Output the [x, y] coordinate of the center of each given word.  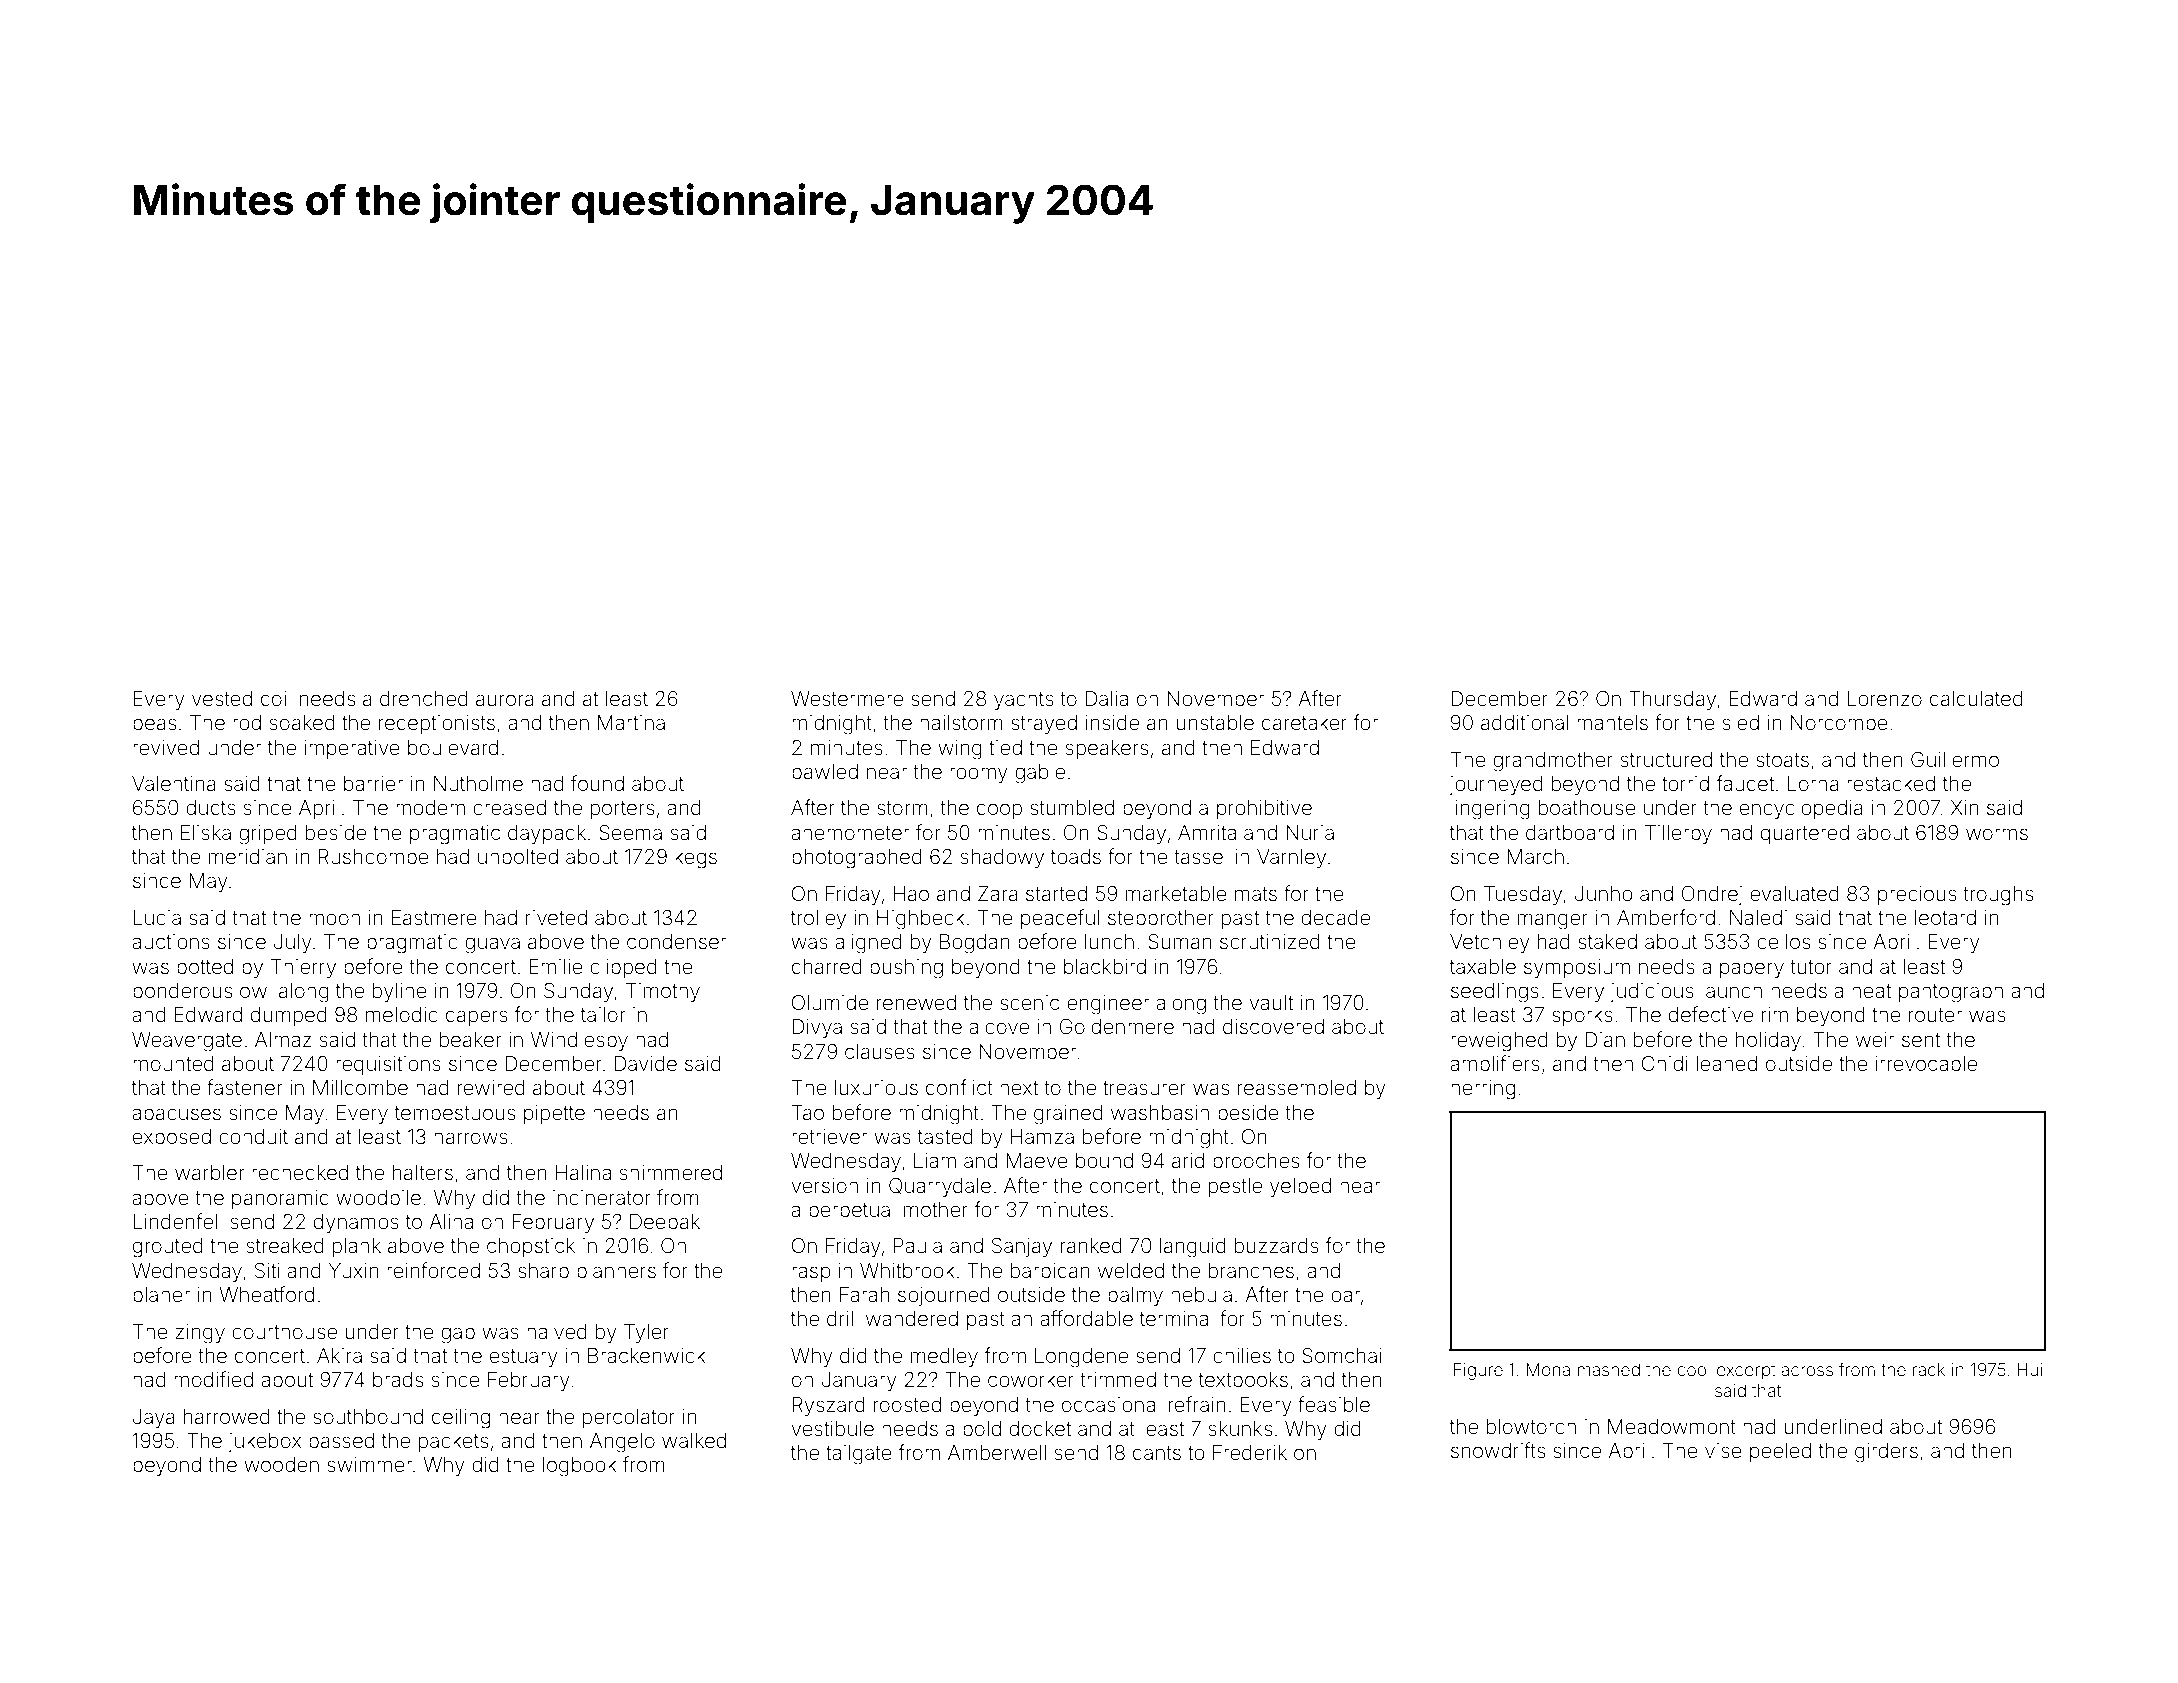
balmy [1135, 1297]
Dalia [1106, 698]
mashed [1609, 1369]
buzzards [1277, 1245]
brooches [1256, 1160]
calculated [1976, 698]
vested [222, 698]
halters [423, 1172]
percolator [629, 1418]
